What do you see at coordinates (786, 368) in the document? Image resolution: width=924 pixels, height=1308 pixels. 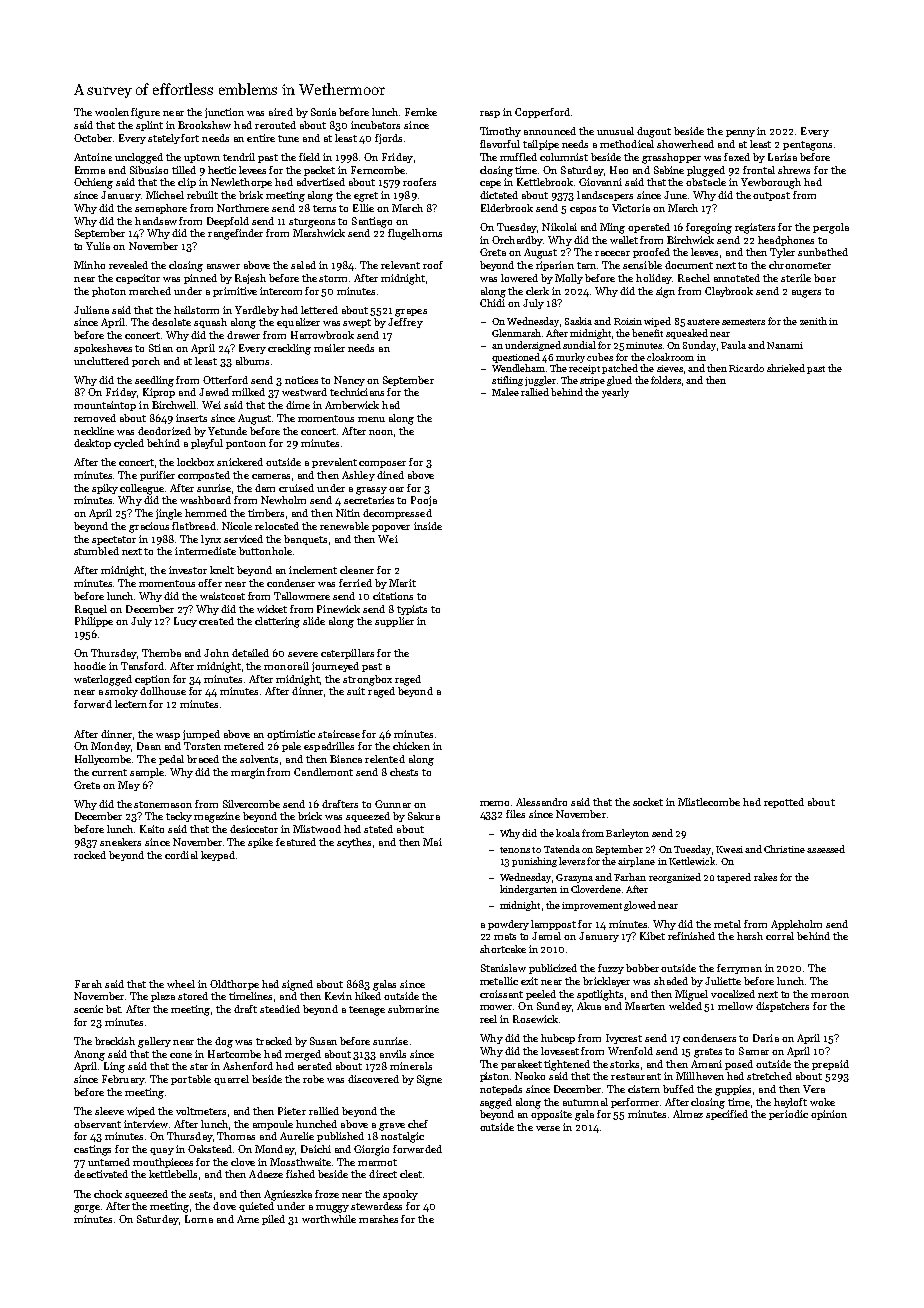 I see `shrieked` at bounding box center [786, 368].
